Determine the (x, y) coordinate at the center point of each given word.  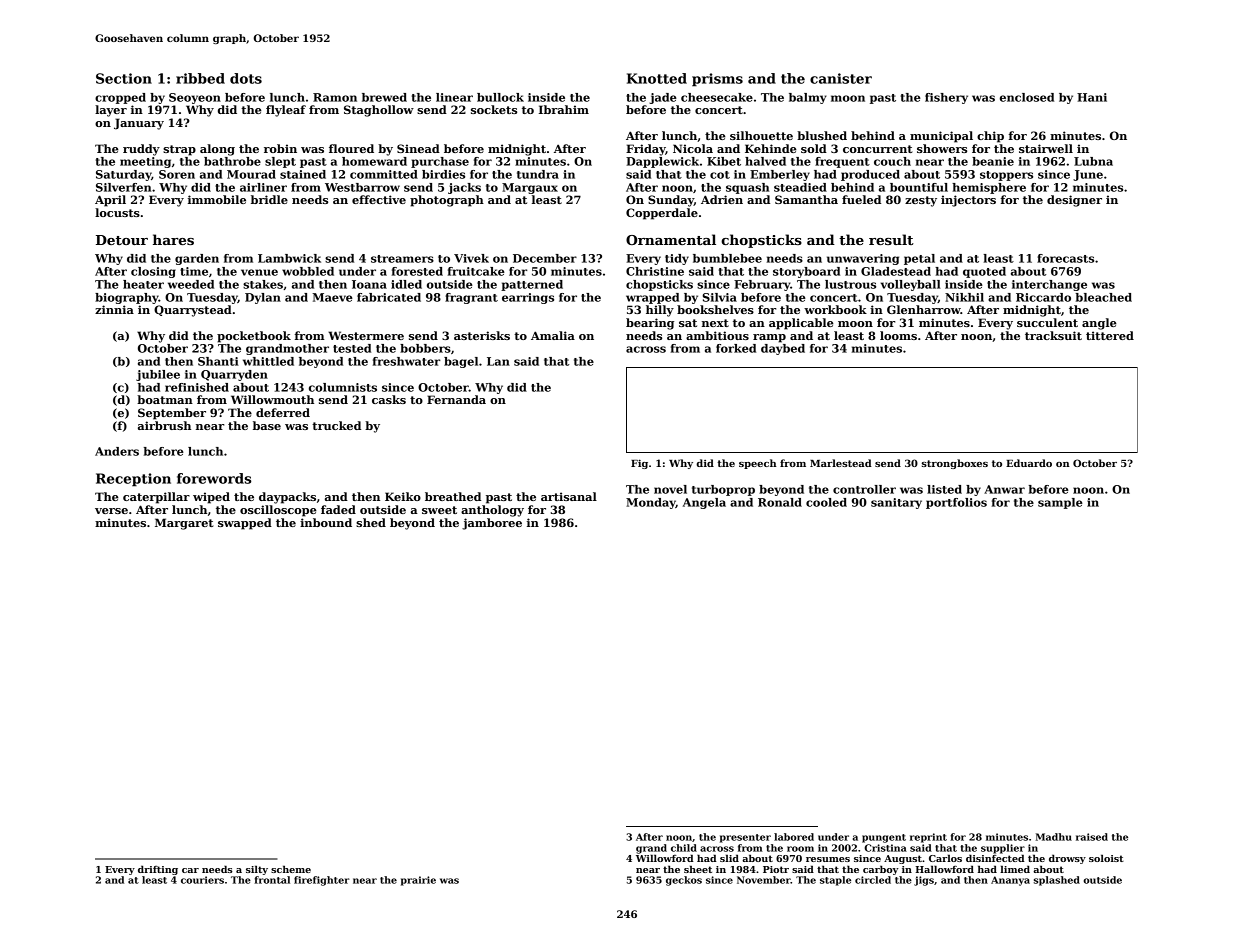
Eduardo (1029, 463)
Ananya (1010, 881)
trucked (336, 425)
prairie (418, 881)
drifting (158, 870)
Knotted (657, 78)
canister (841, 78)
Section (124, 78)
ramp (769, 338)
